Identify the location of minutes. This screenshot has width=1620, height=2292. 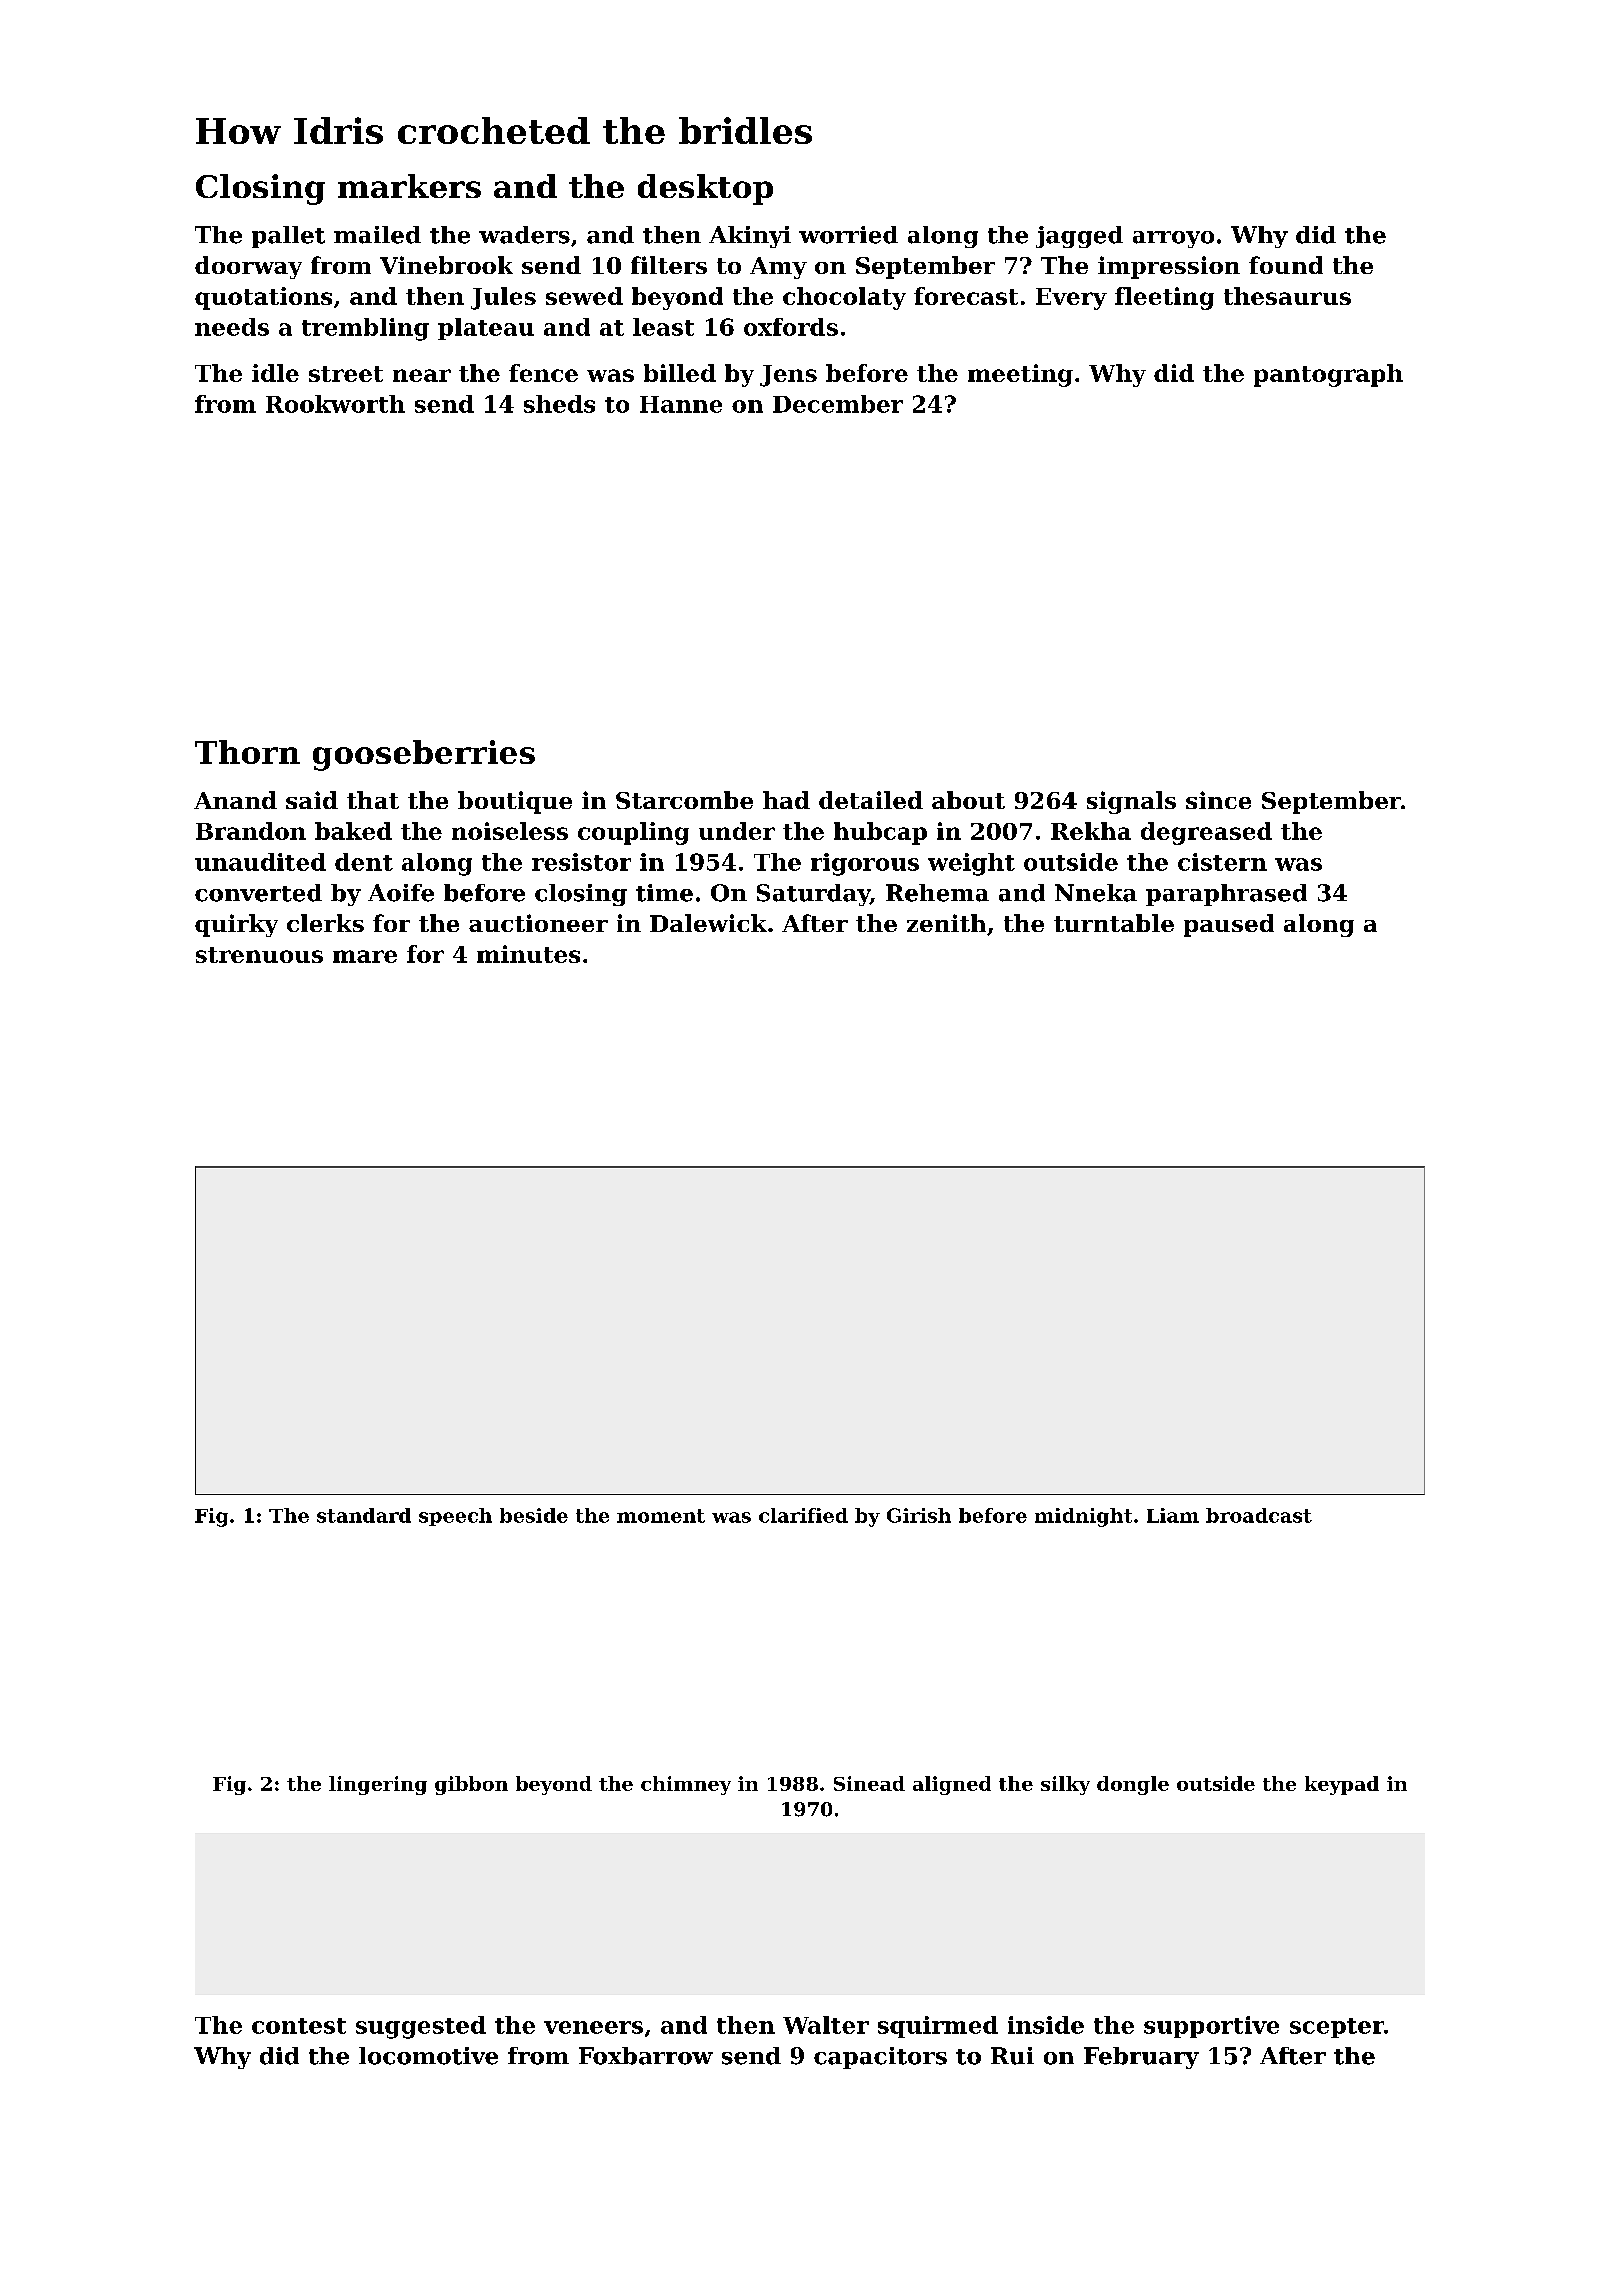
(528, 954).
